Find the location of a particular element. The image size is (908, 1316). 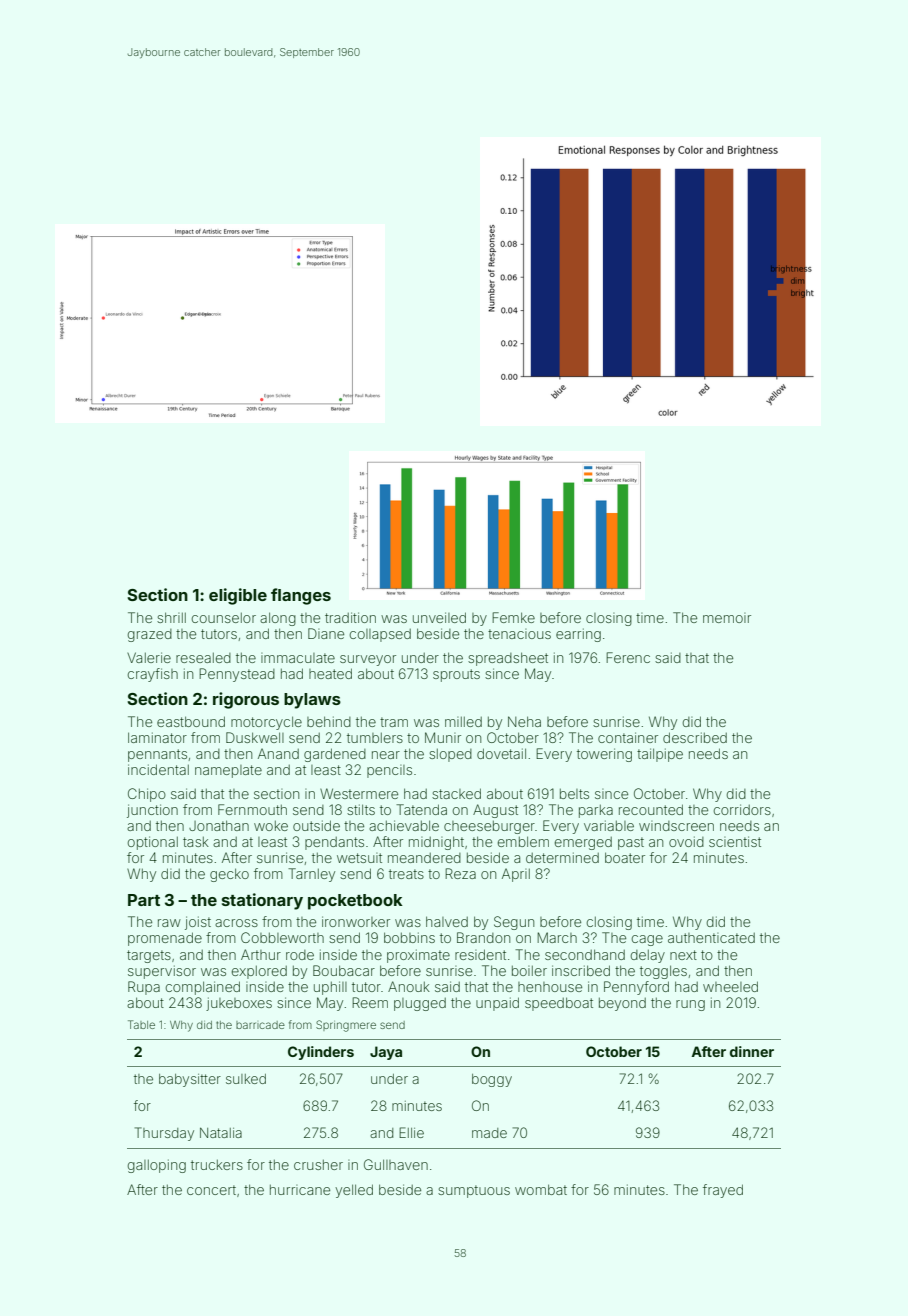

frayed is located at coordinates (723, 1191).
